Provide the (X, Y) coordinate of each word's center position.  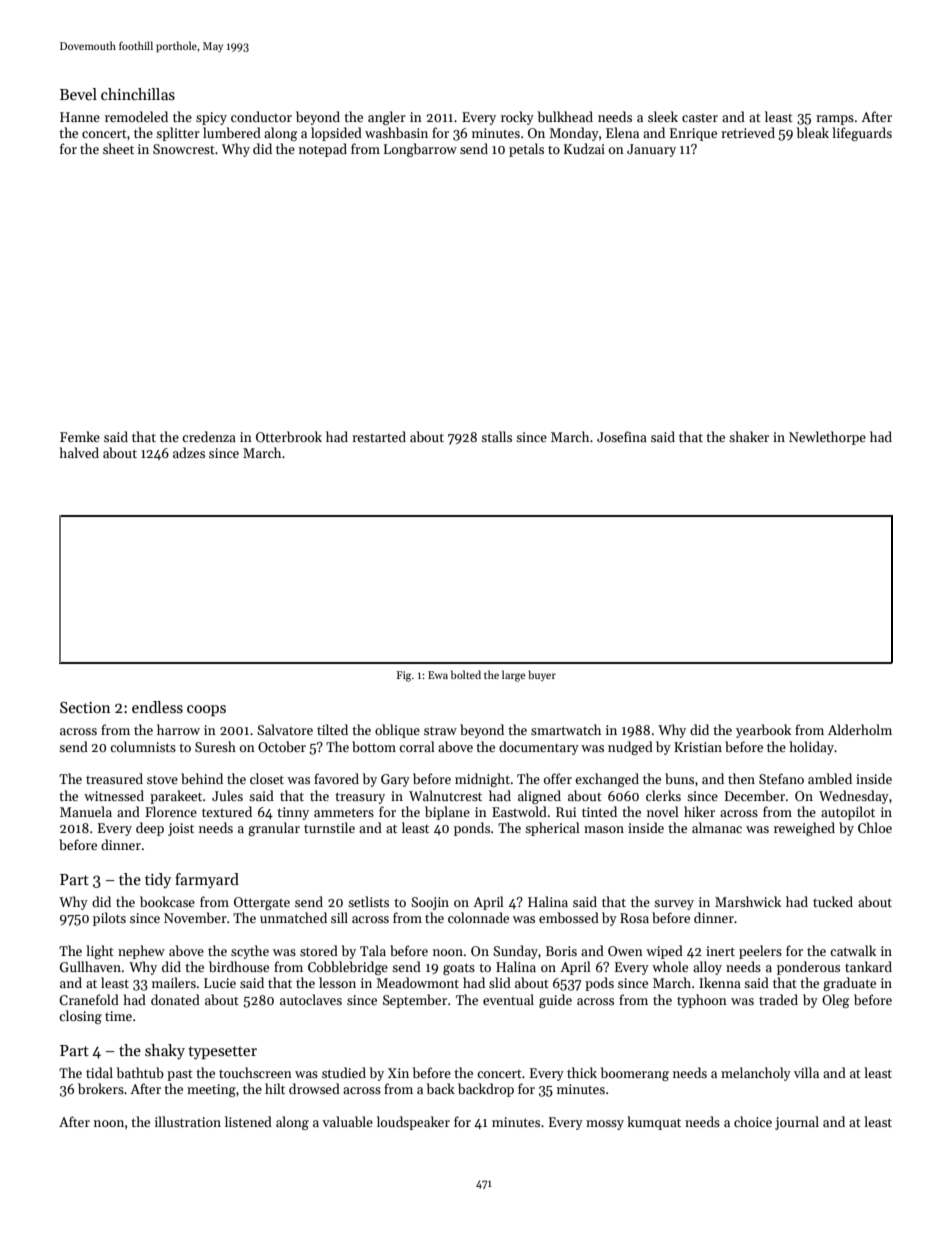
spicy (211, 118)
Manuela (86, 811)
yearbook (763, 731)
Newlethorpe (827, 438)
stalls (496, 436)
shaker (749, 436)
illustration (188, 1121)
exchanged (607, 780)
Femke (80, 436)
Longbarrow (420, 150)
